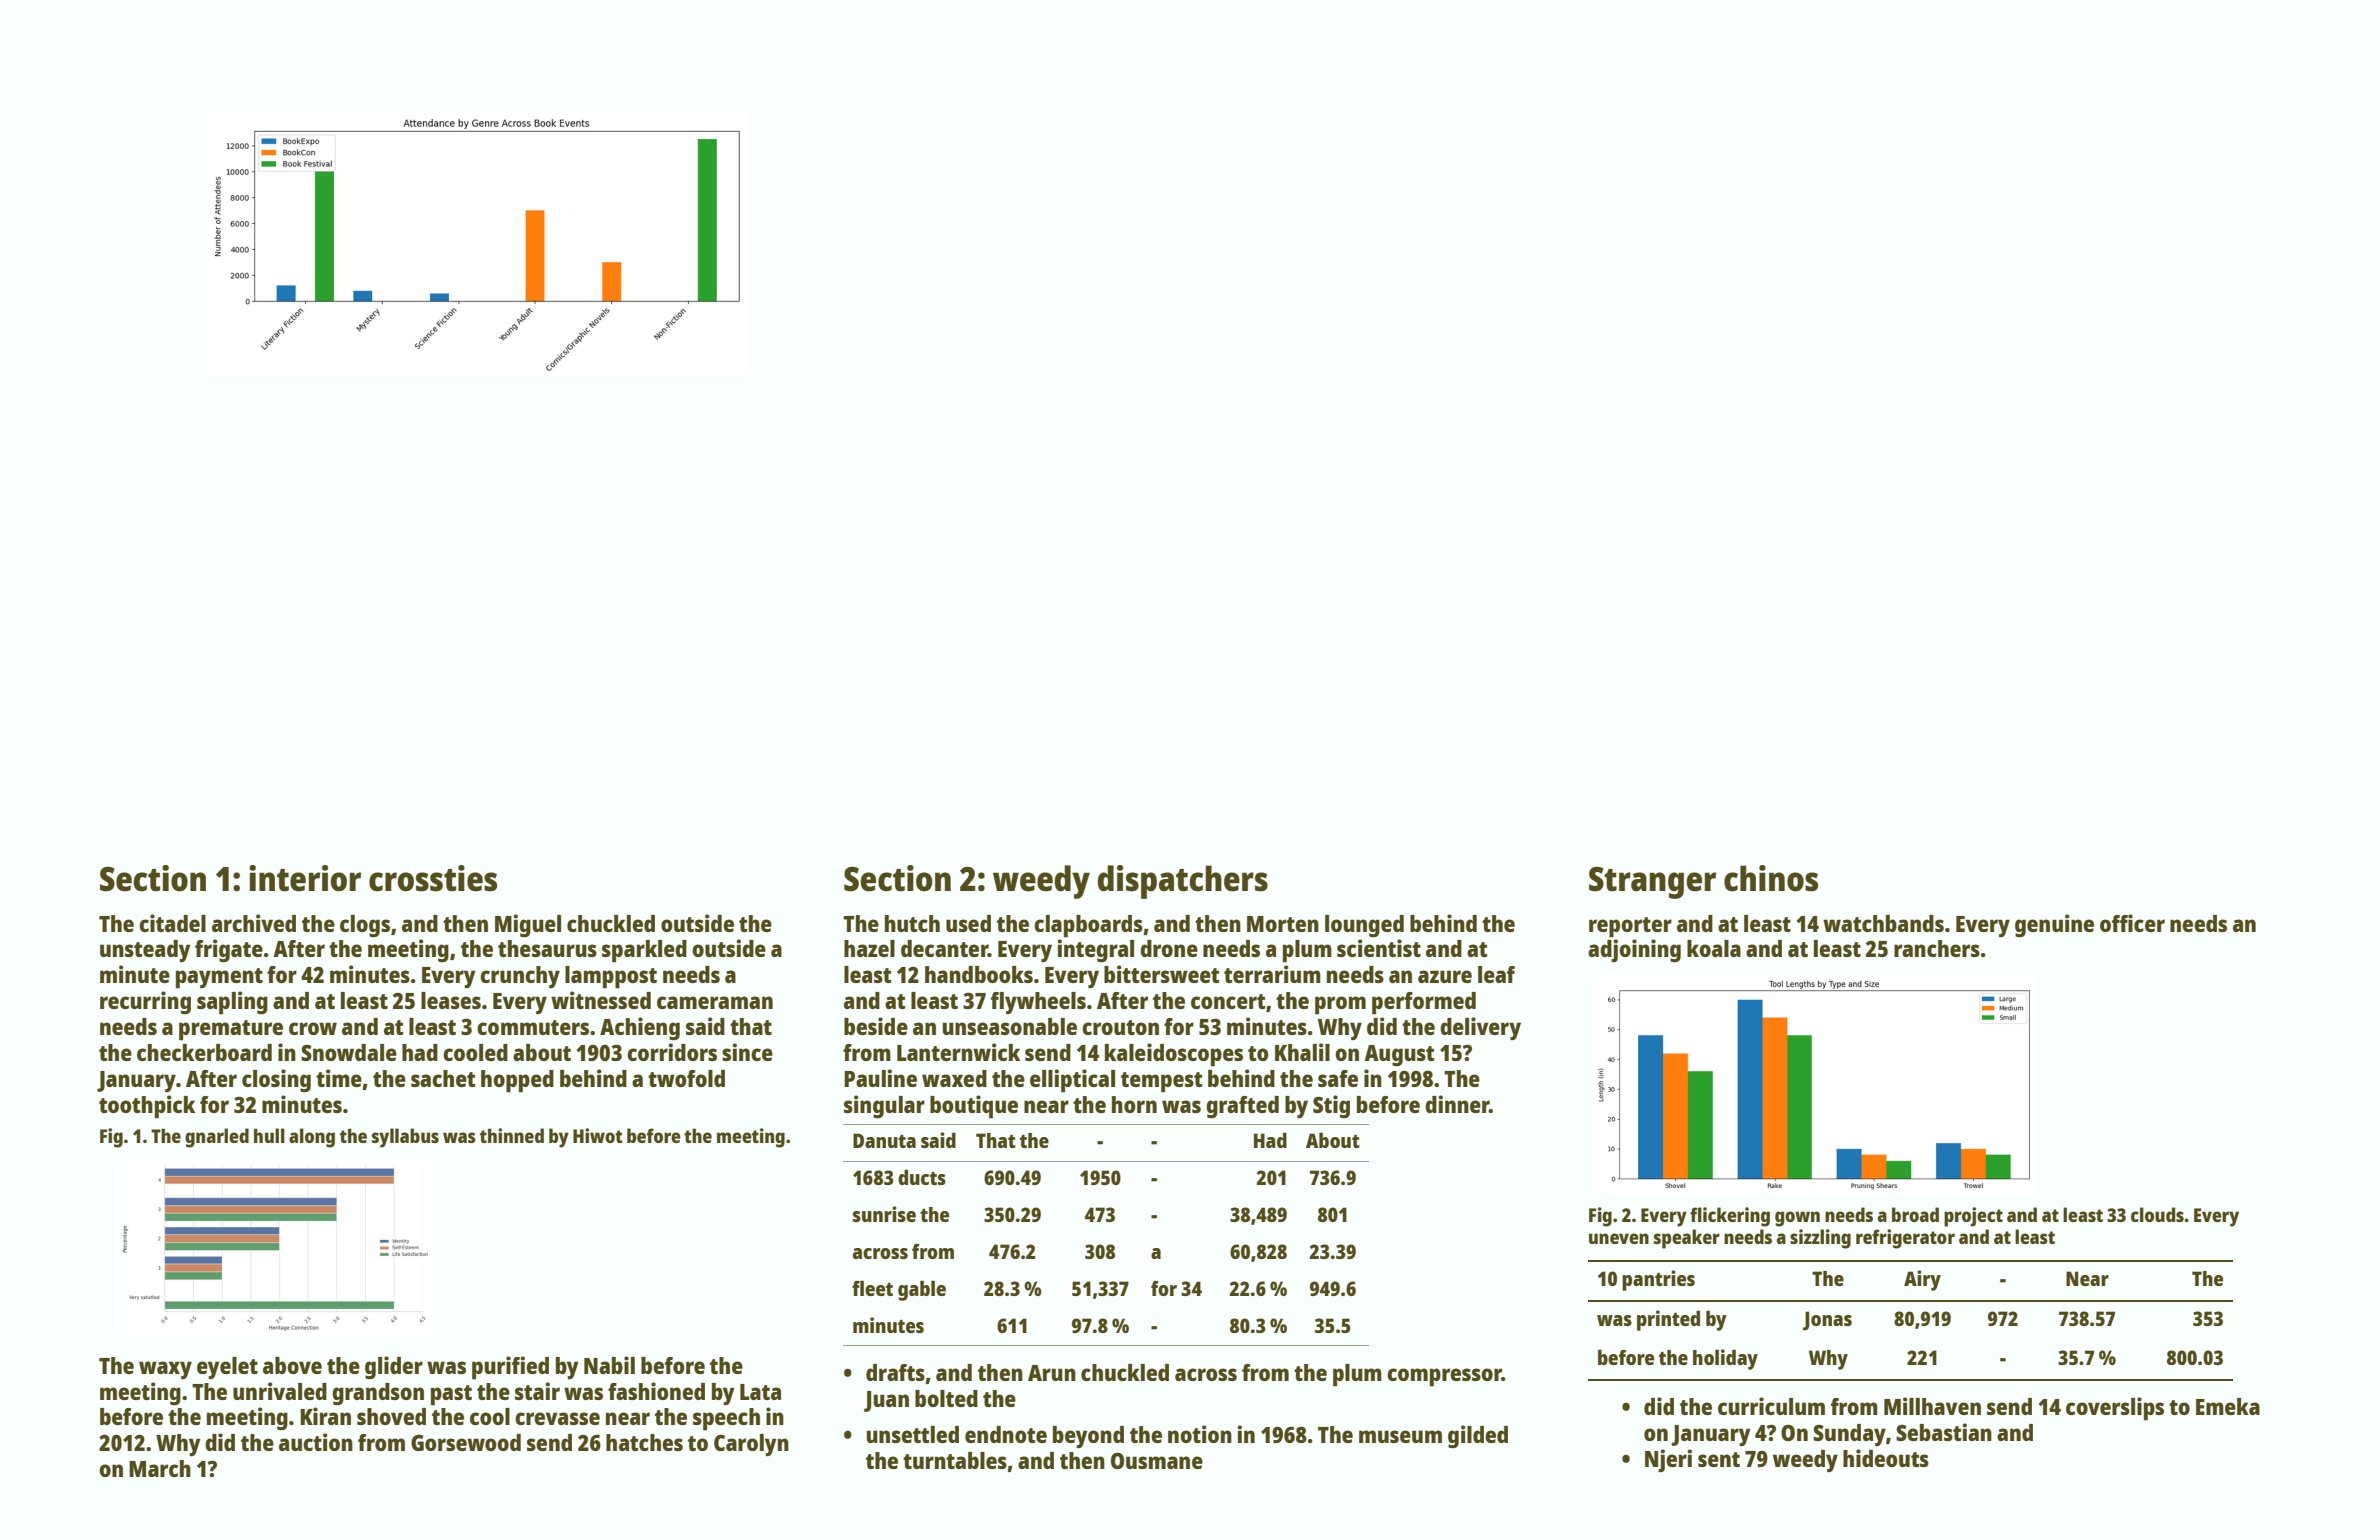  What do you see at coordinates (1922, 1280) in the page?
I see `Airy` at bounding box center [1922, 1280].
